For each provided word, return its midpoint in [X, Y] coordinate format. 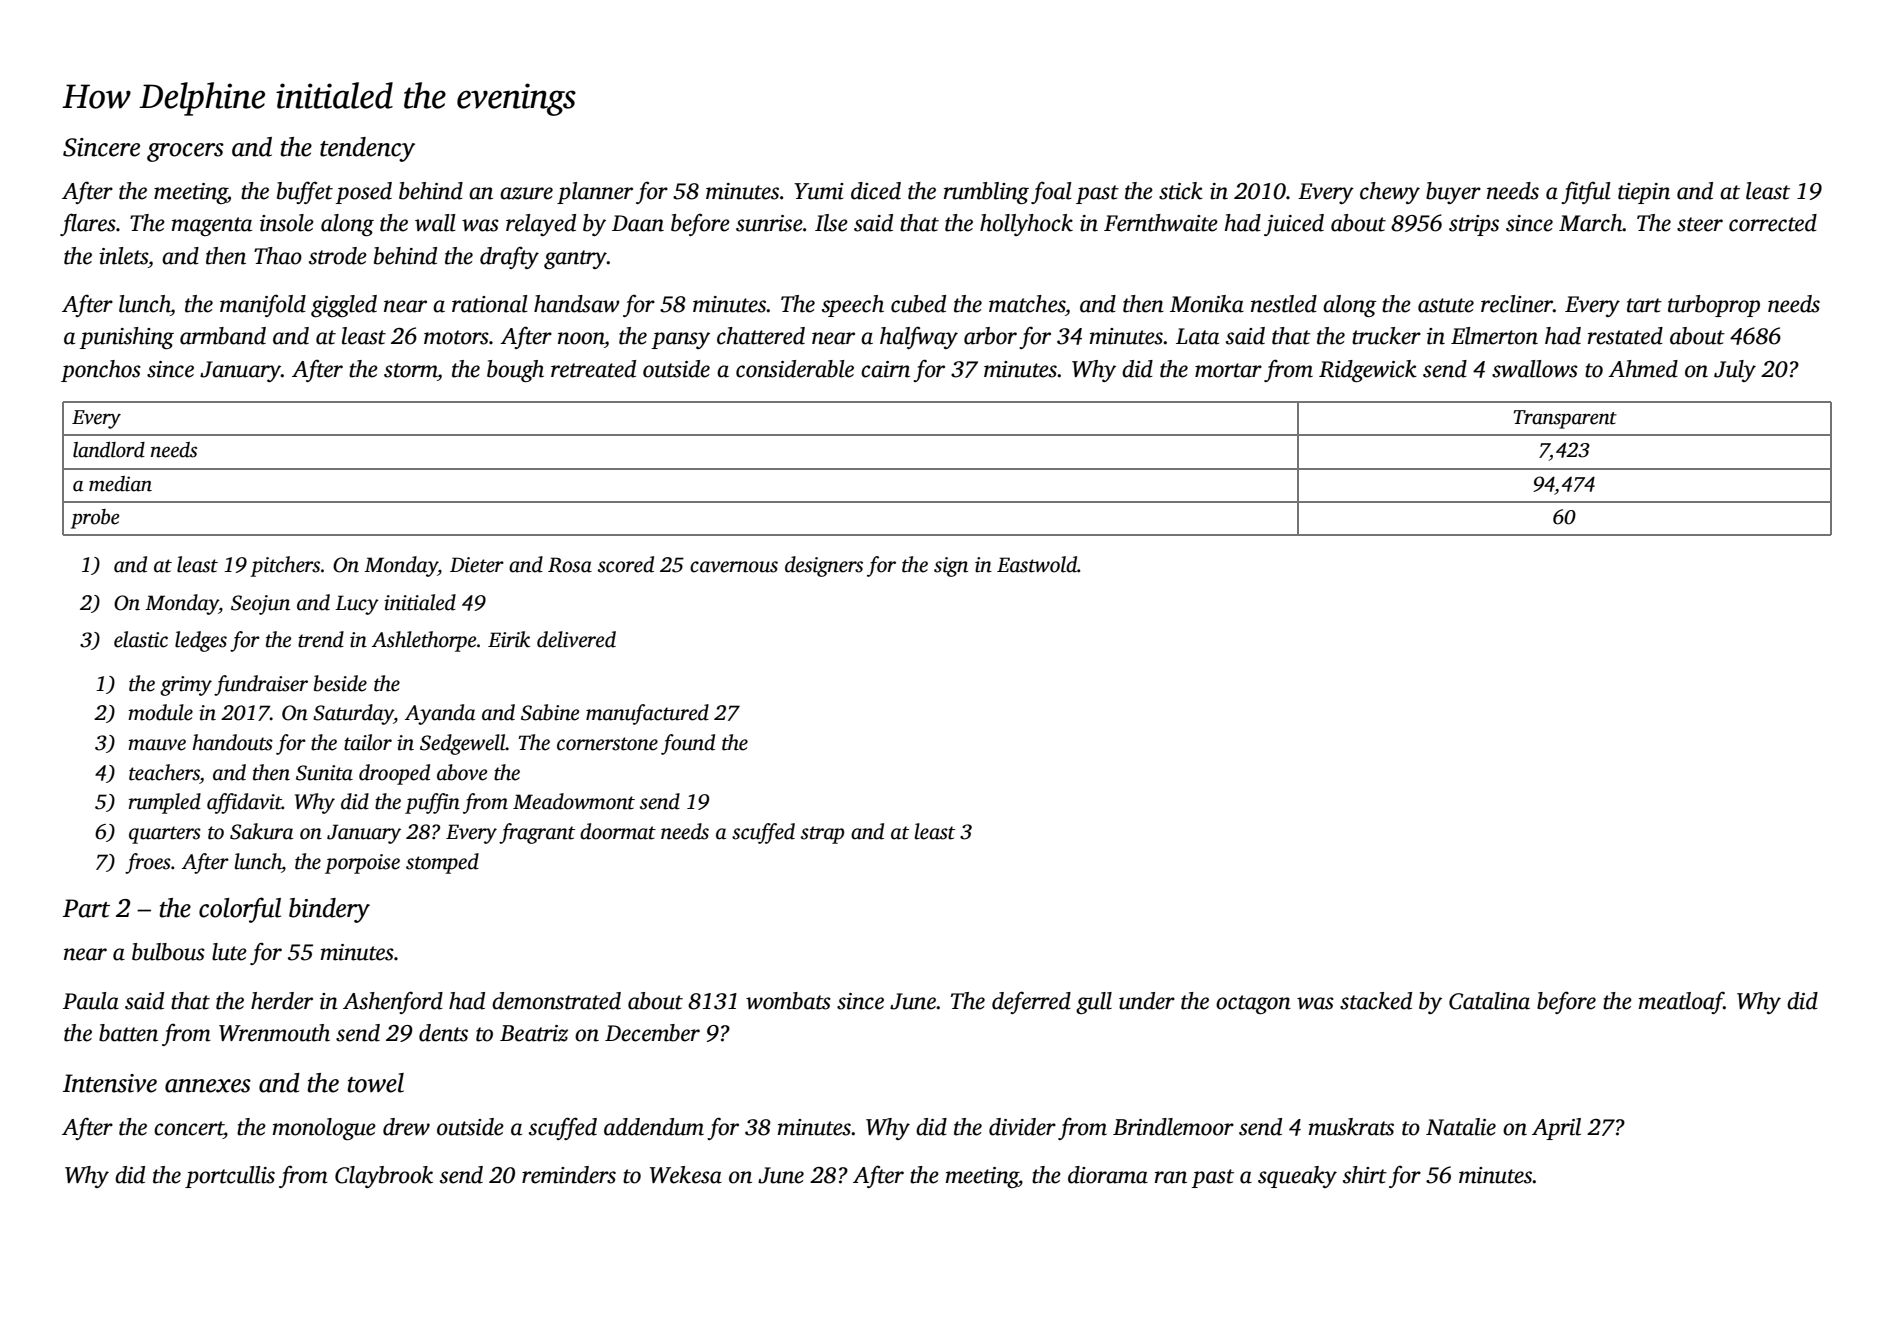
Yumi [819, 191]
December [652, 1033]
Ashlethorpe [424, 641]
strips [1474, 225]
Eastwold [1037, 564]
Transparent [1565, 419]
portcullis [230, 1177]
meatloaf [1681, 1002]
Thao [278, 256]
